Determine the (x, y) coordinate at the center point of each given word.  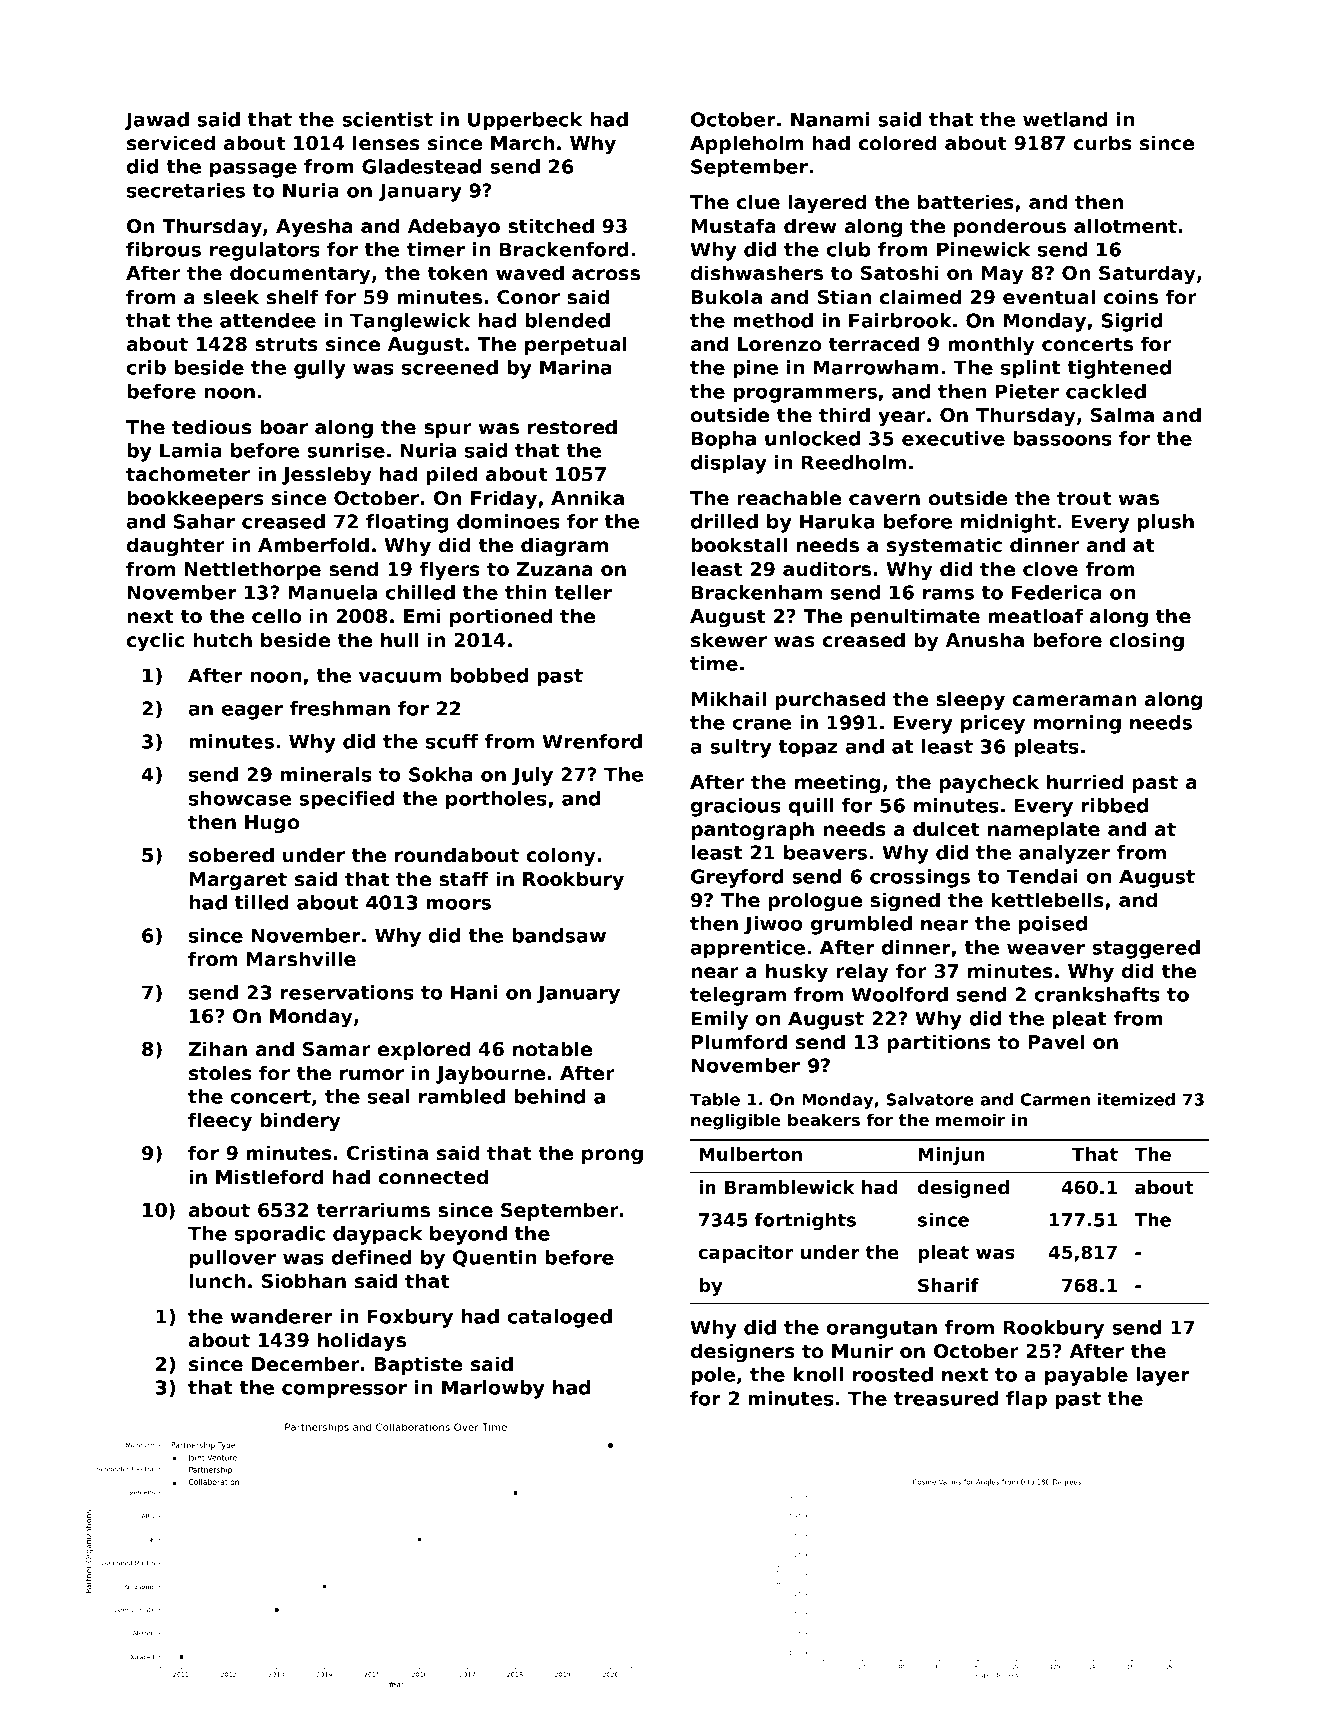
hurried (1085, 781)
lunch (217, 1281)
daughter (176, 546)
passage (253, 170)
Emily (719, 1020)
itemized (1136, 1099)
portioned (501, 617)
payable (1086, 1376)
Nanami (830, 119)
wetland (1065, 119)
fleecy (220, 1121)
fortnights (805, 1221)
